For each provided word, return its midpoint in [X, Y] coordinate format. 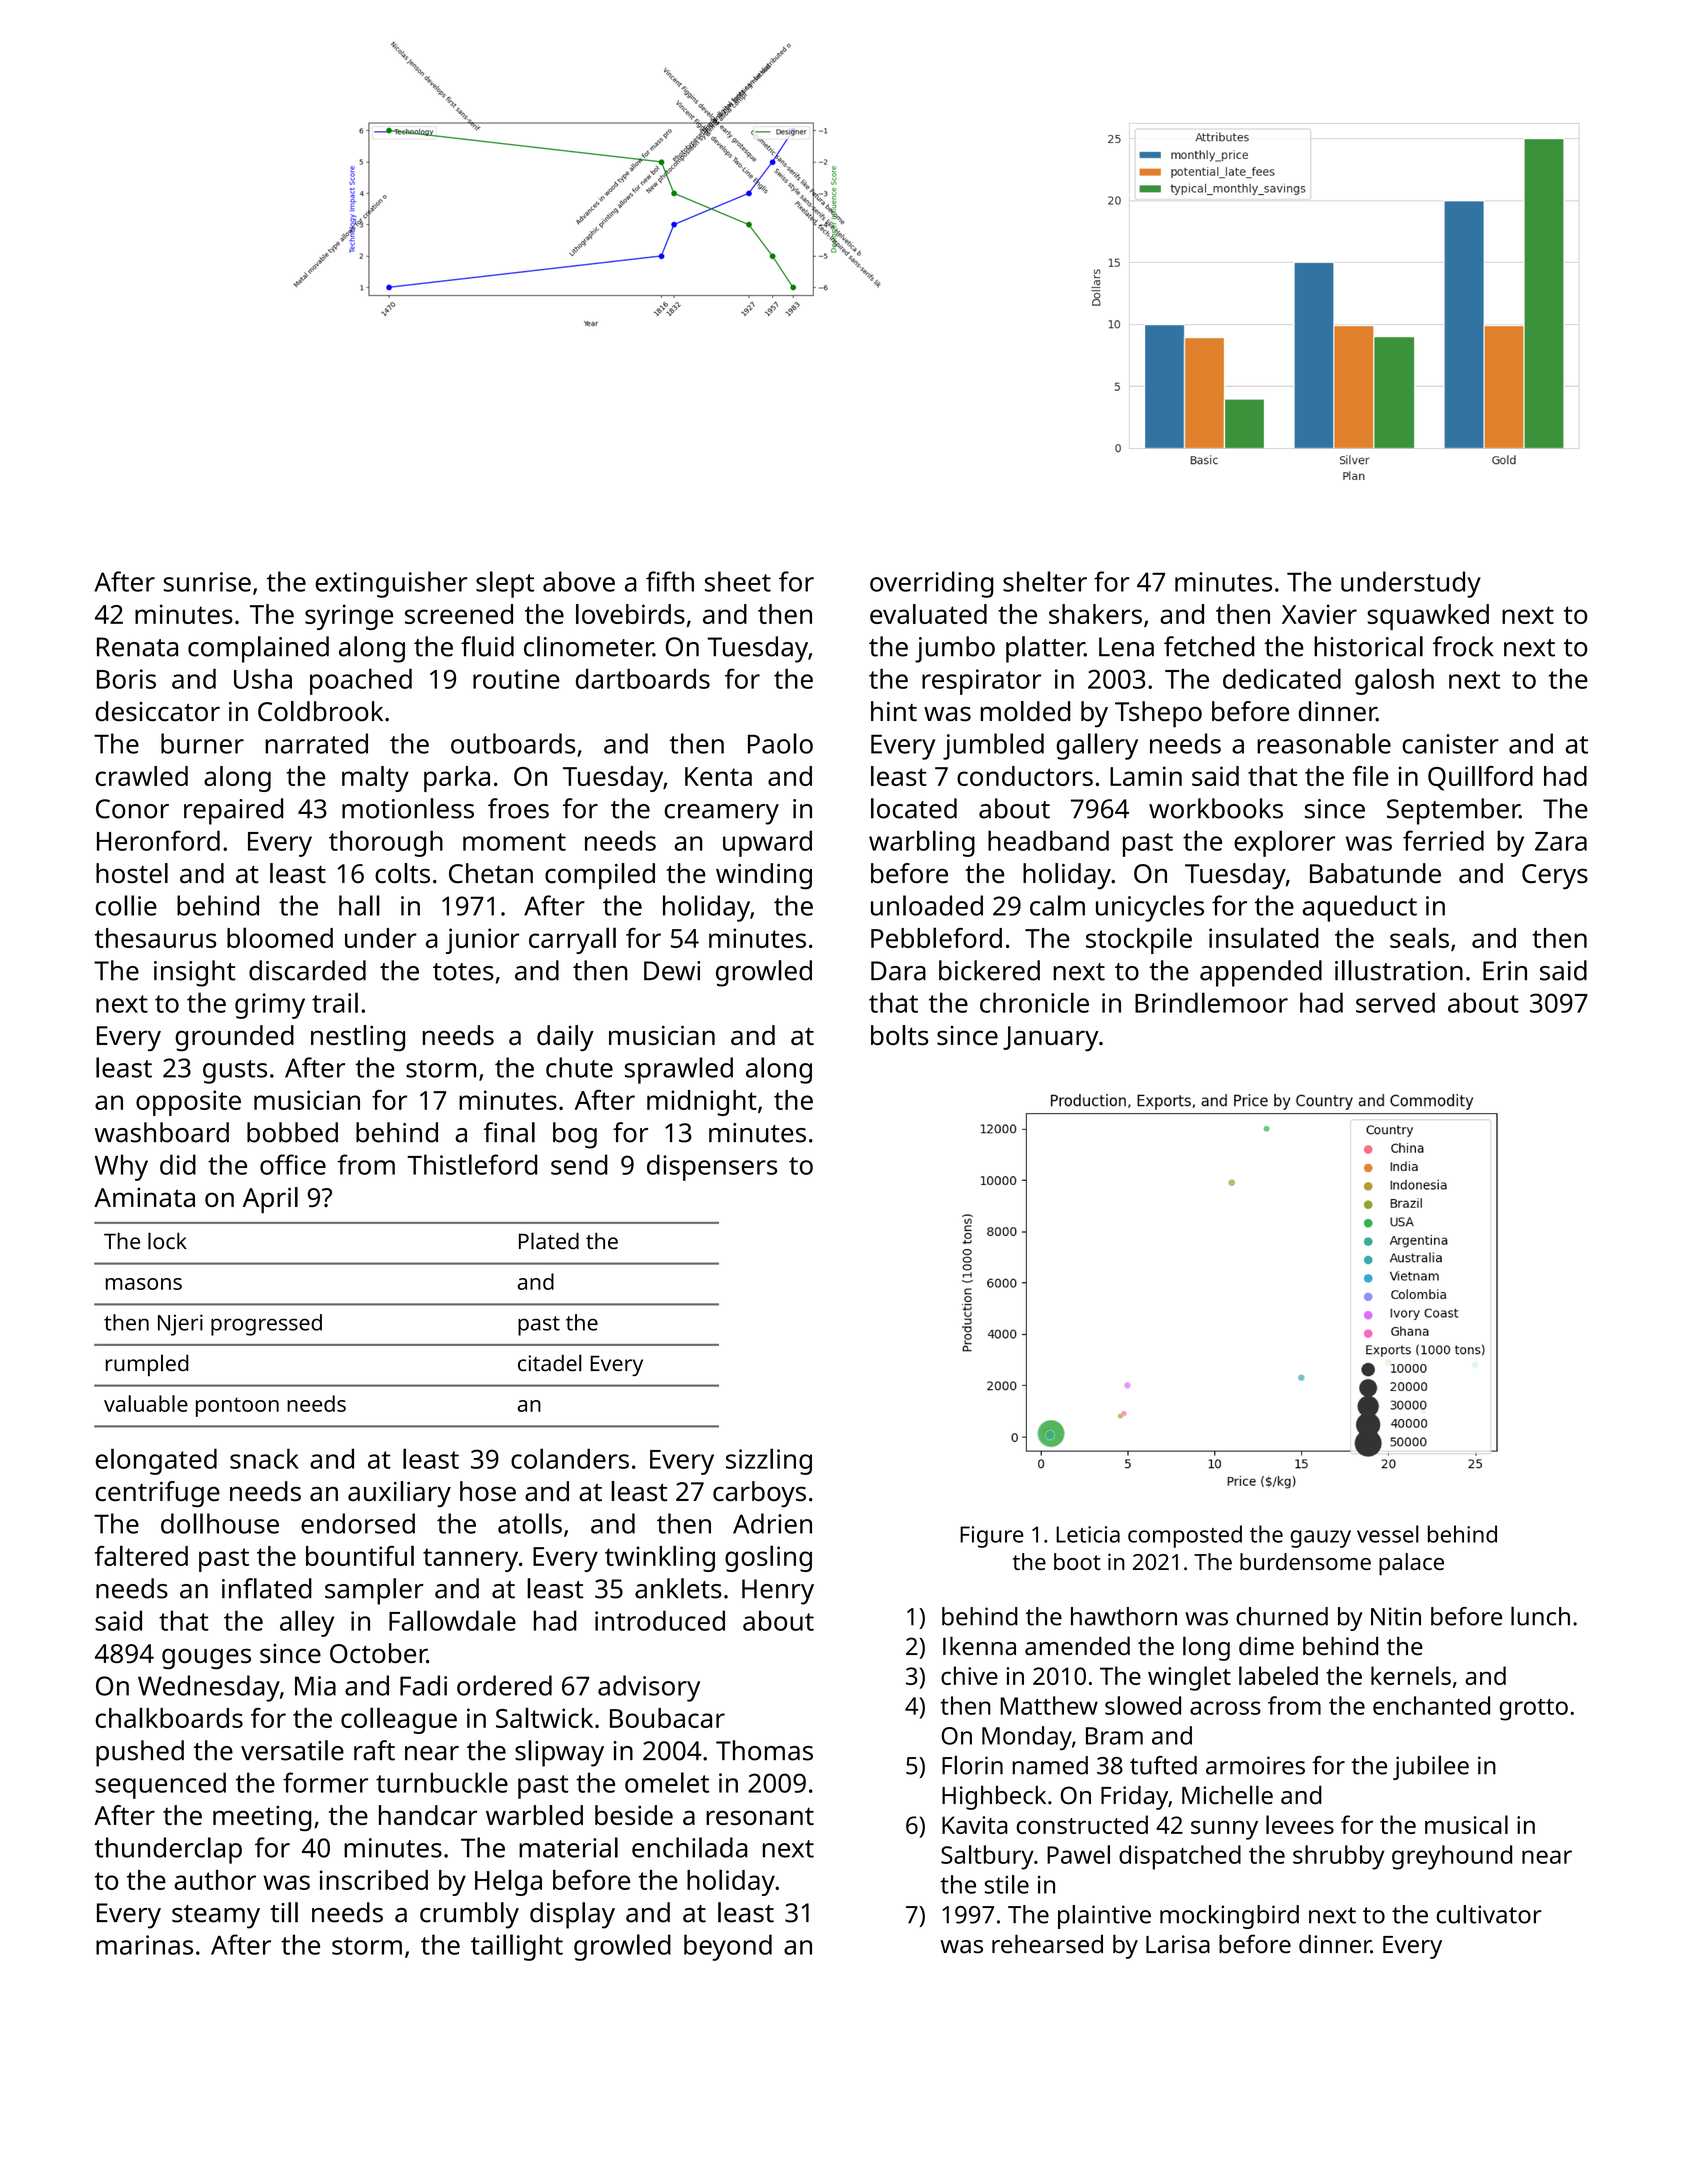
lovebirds [630, 614]
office [293, 1164]
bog [575, 1135]
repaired [233, 811]
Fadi [423, 1685]
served [1395, 1002]
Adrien [772, 1523]
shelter [1045, 581]
